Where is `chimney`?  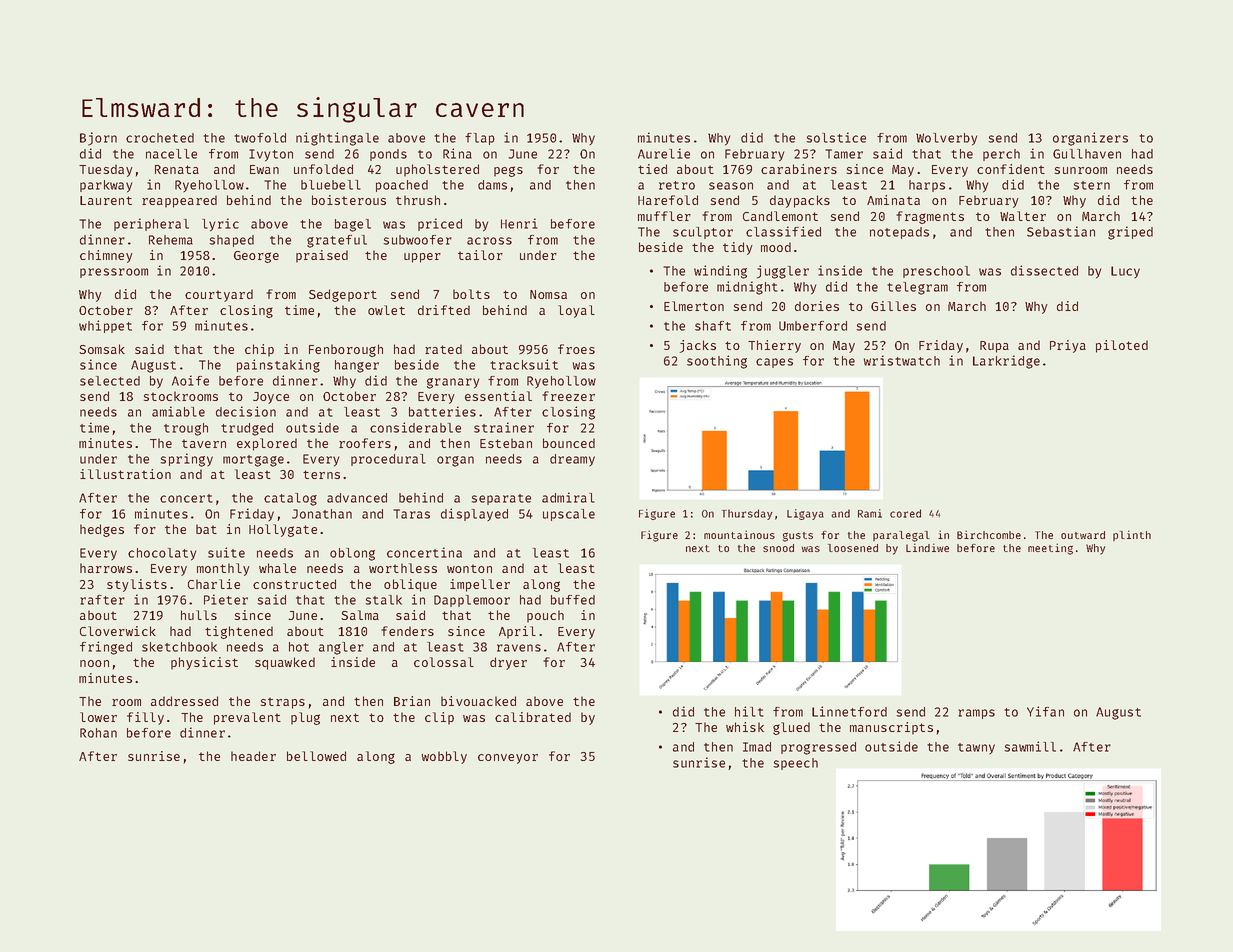 chimney is located at coordinates (106, 256).
